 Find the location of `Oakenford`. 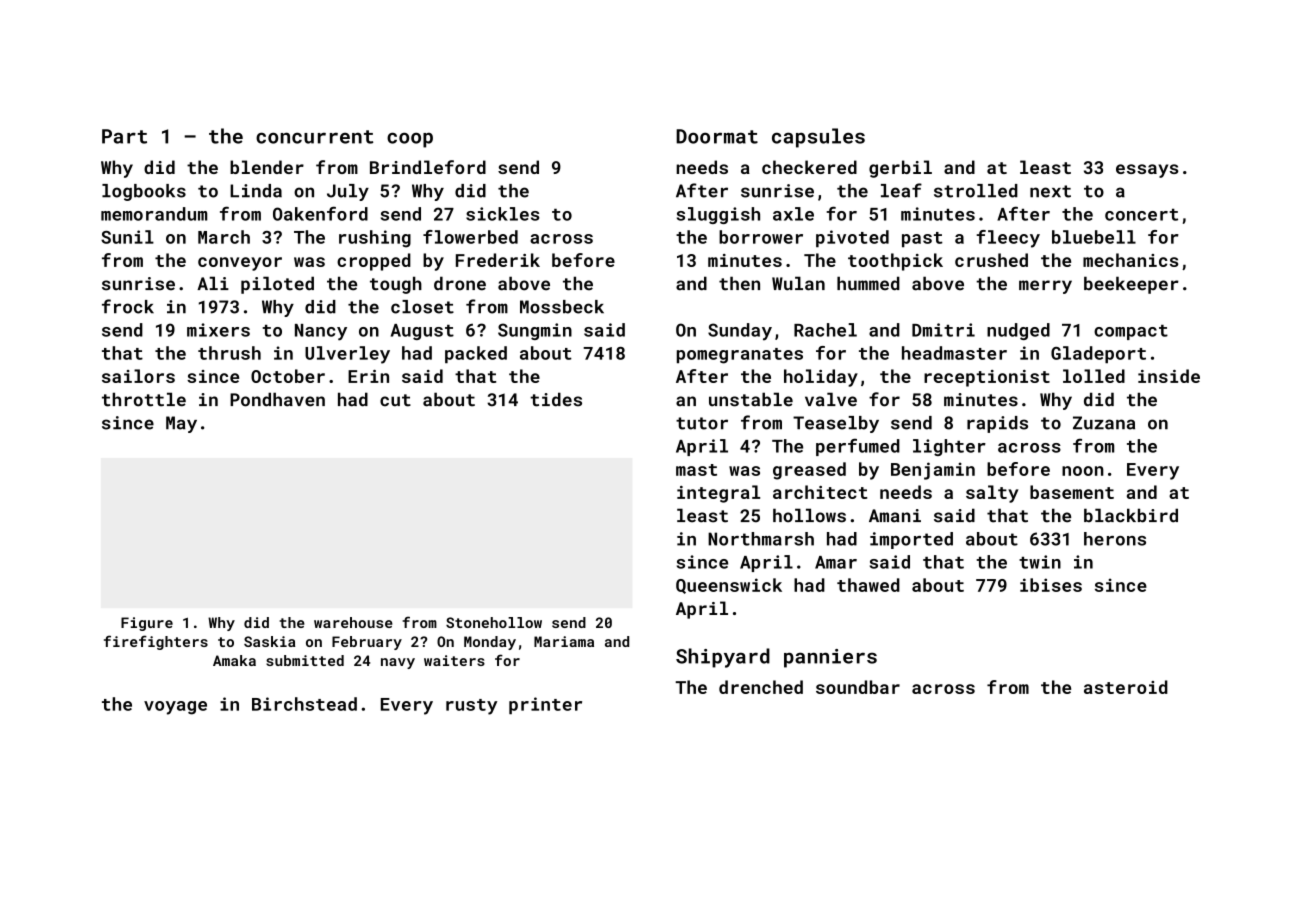

Oakenford is located at coordinates (320, 213).
